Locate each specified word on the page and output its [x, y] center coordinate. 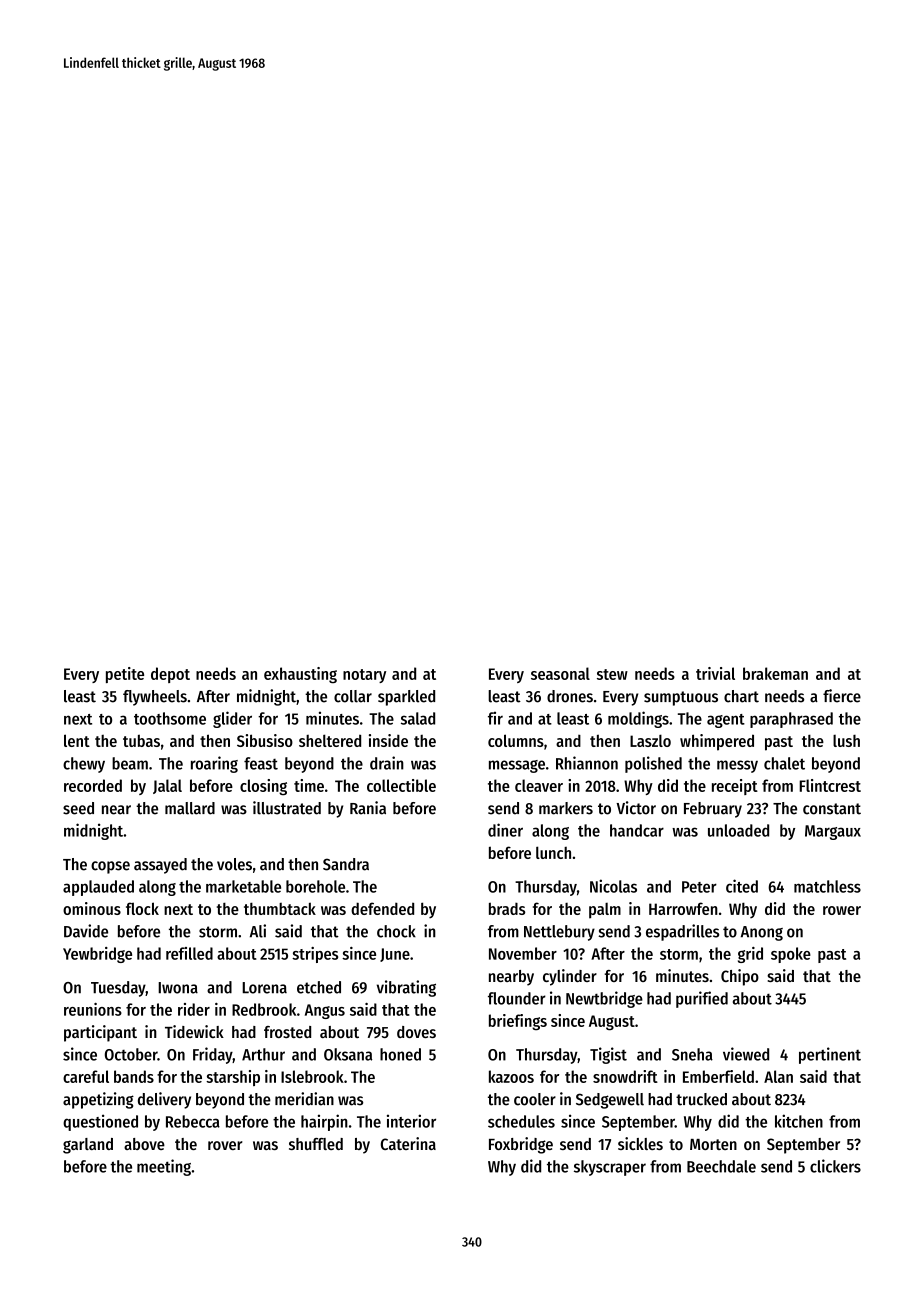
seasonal [560, 673]
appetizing [98, 1100]
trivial [715, 673]
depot [170, 675]
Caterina [408, 1143]
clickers [835, 1166]
